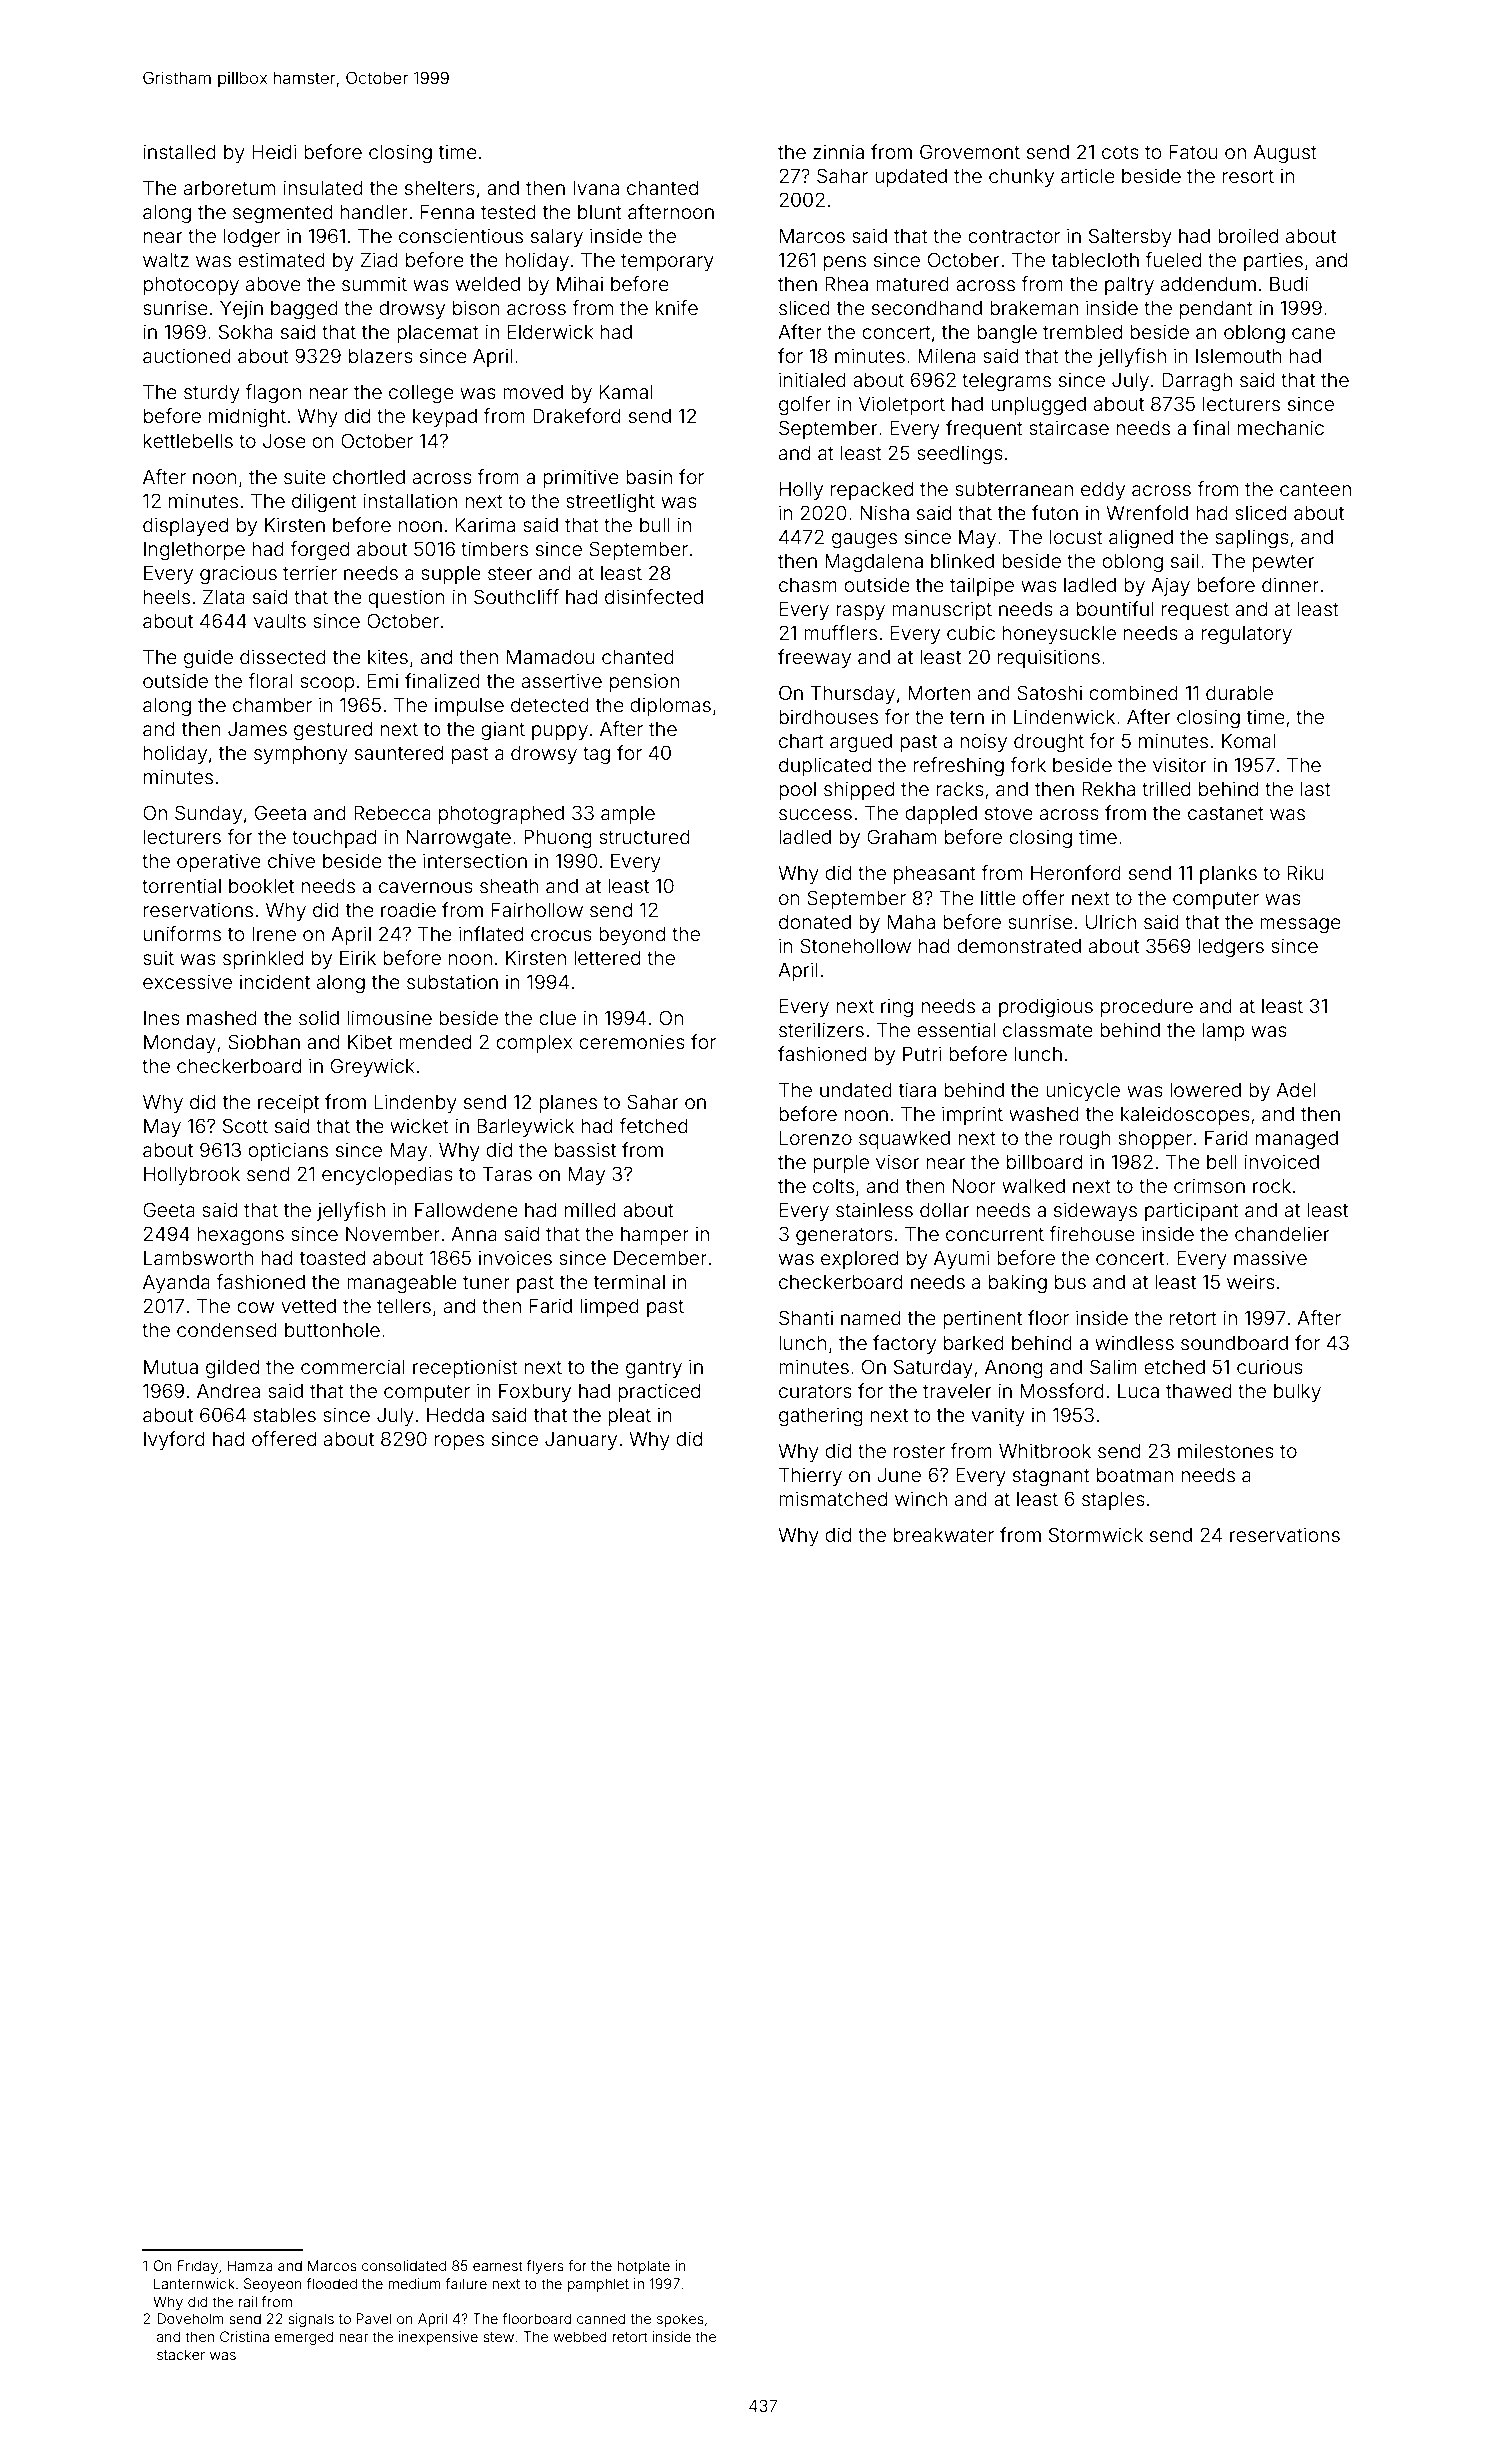 The height and width of the screenshot is (2464, 1496). What do you see at coordinates (304, 2338) in the screenshot?
I see `emerged` at bounding box center [304, 2338].
